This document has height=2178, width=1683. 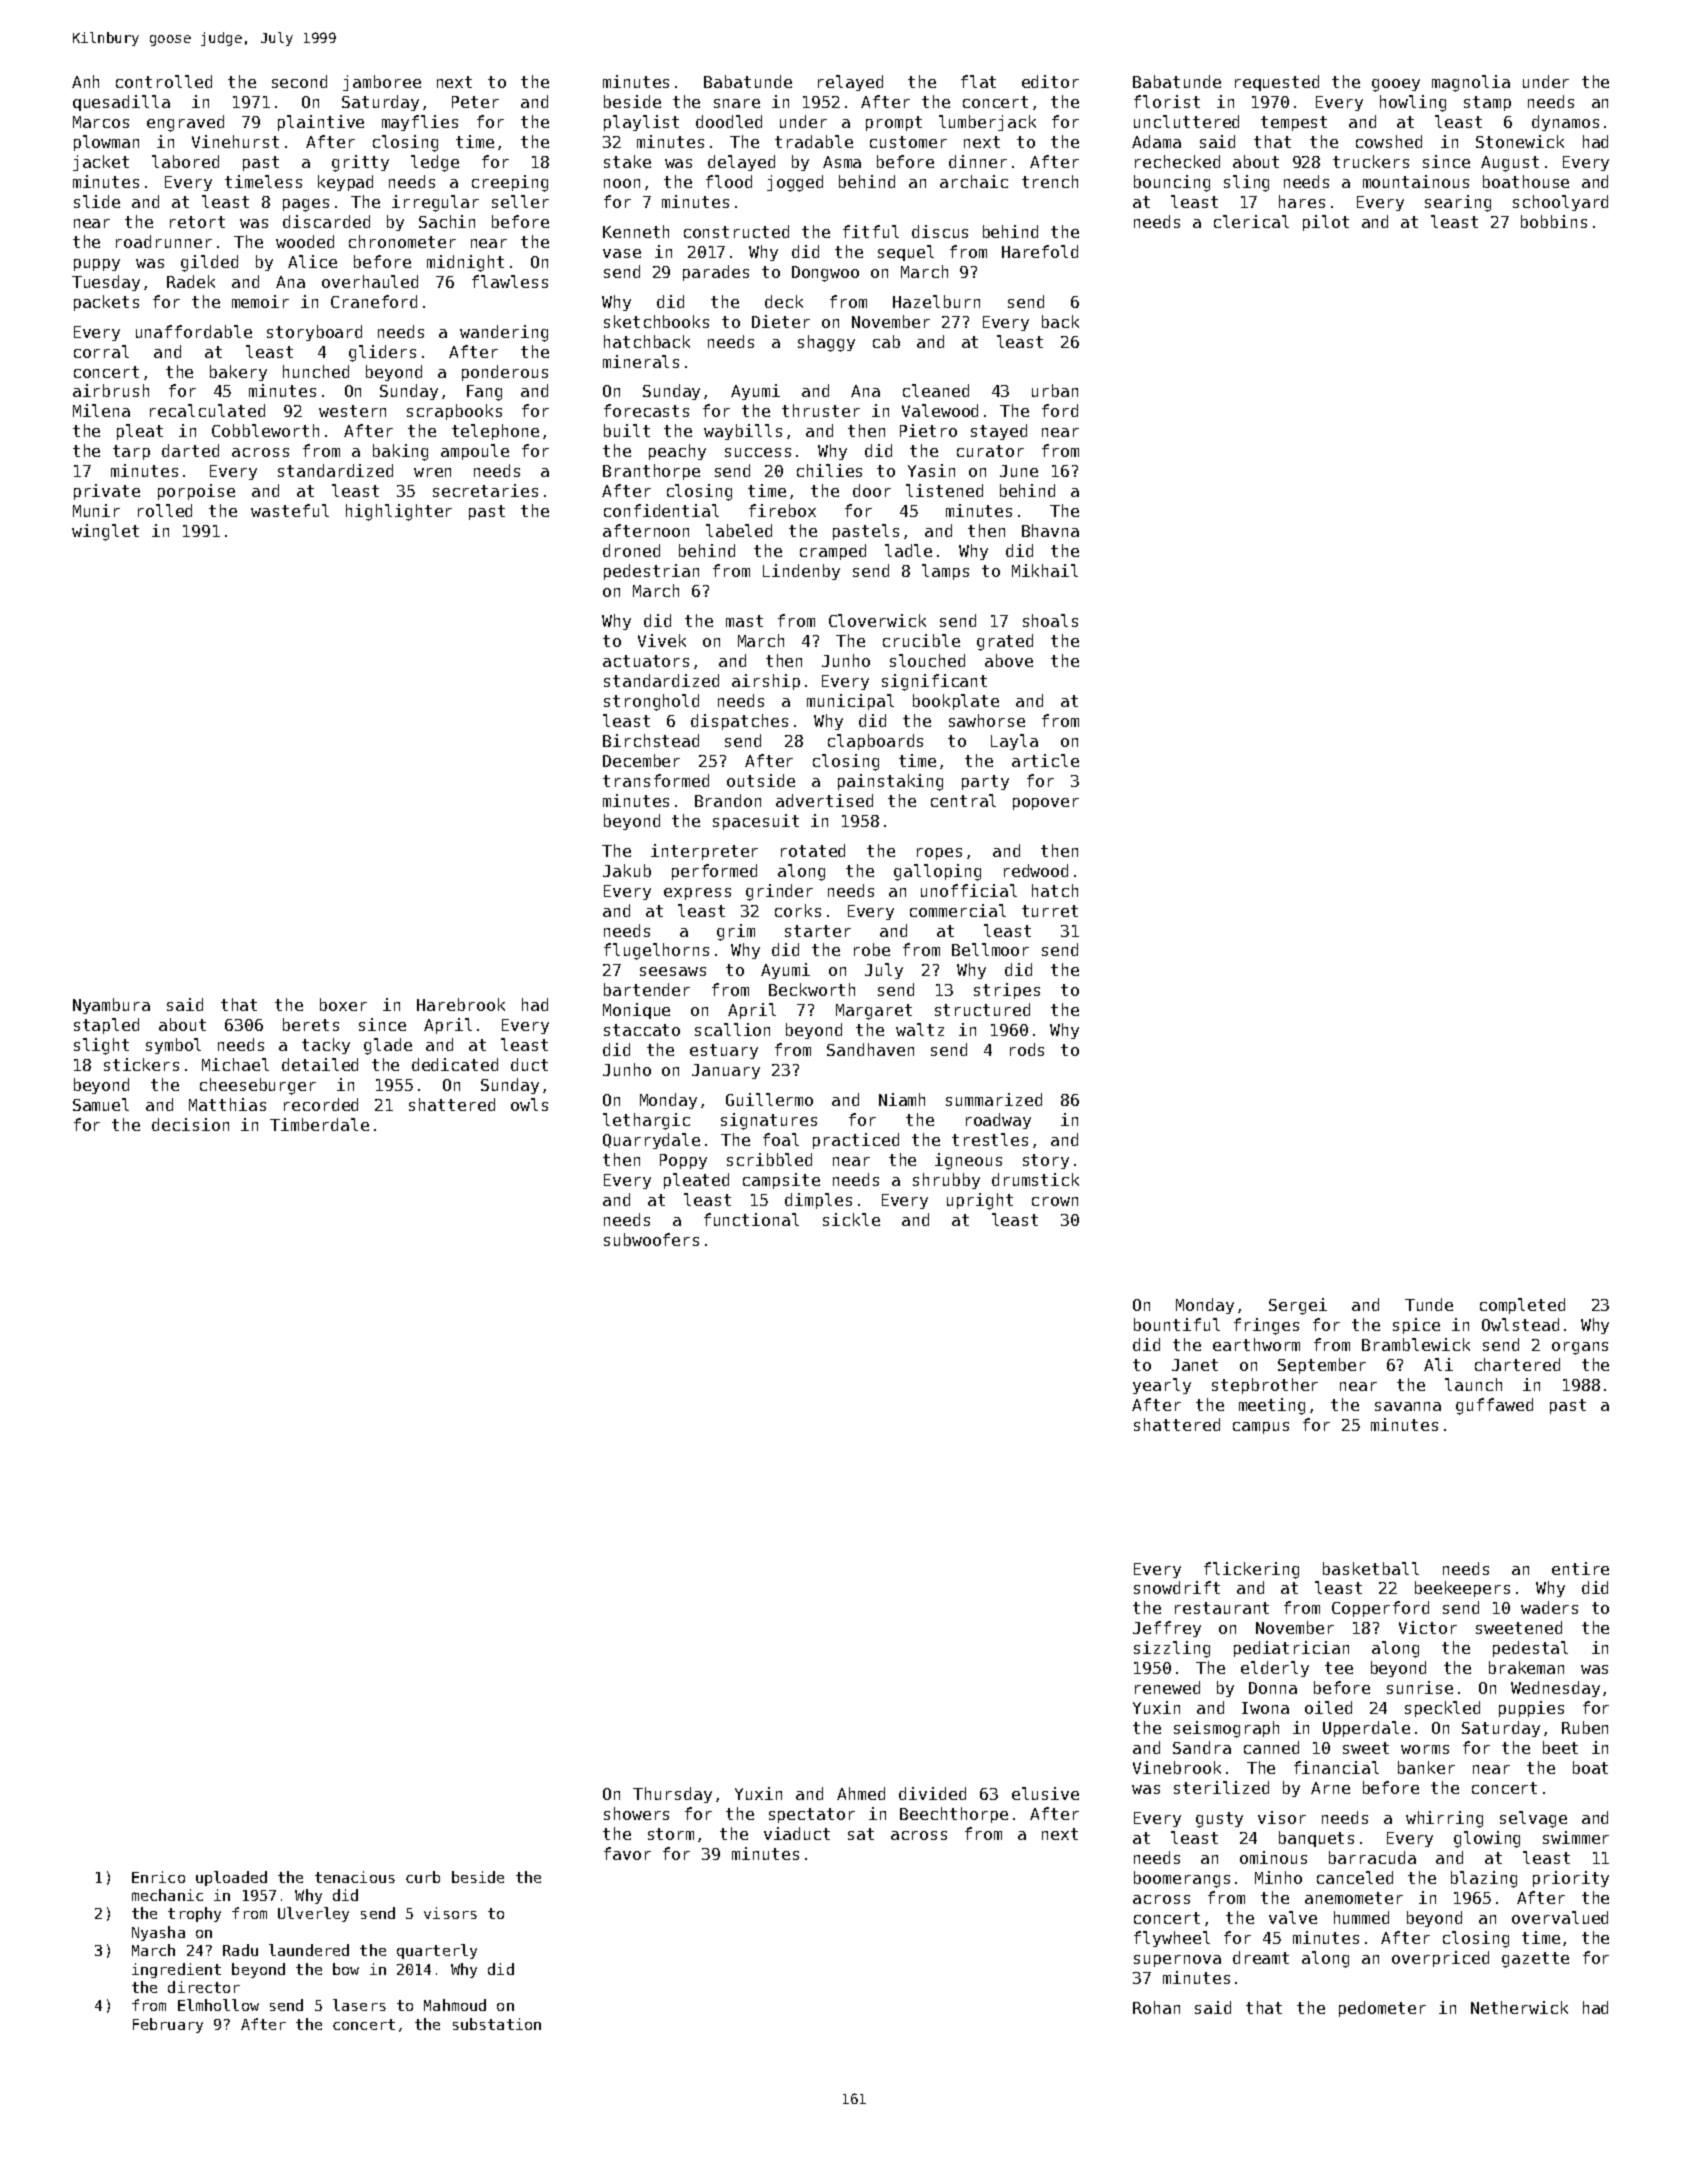 What do you see at coordinates (1298, 1306) in the document?
I see `Sergei` at bounding box center [1298, 1306].
